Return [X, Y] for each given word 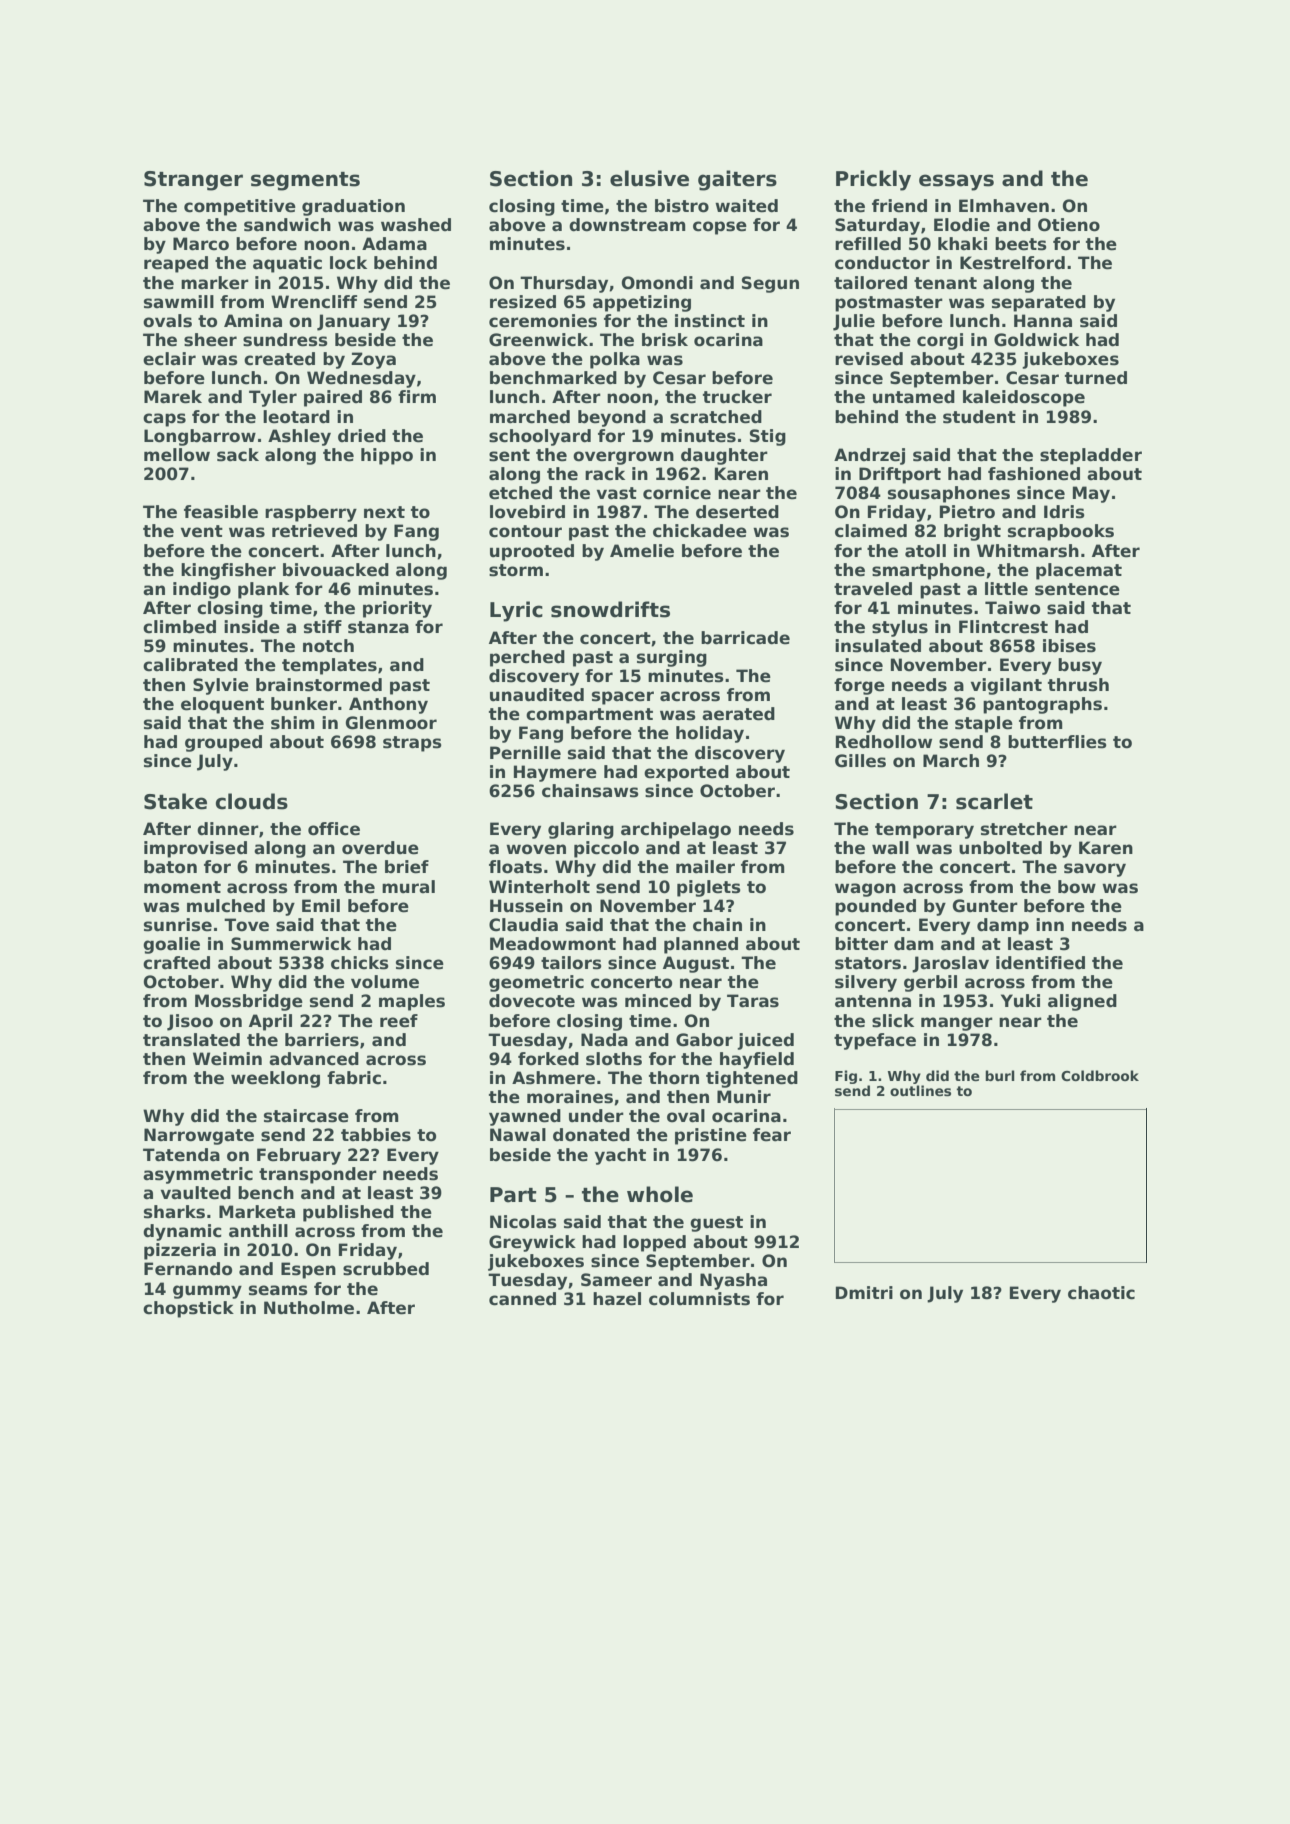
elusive [649, 178]
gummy [207, 1292]
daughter [724, 456]
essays [956, 182]
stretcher [1024, 829]
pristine [711, 1136]
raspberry [311, 513]
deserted [737, 512]
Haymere [555, 773]
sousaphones [949, 494]
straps [412, 744]
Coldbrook [1100, 1075]
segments [305, 181]
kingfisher [228, 571]
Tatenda [181, 1155]
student [979, 417]
